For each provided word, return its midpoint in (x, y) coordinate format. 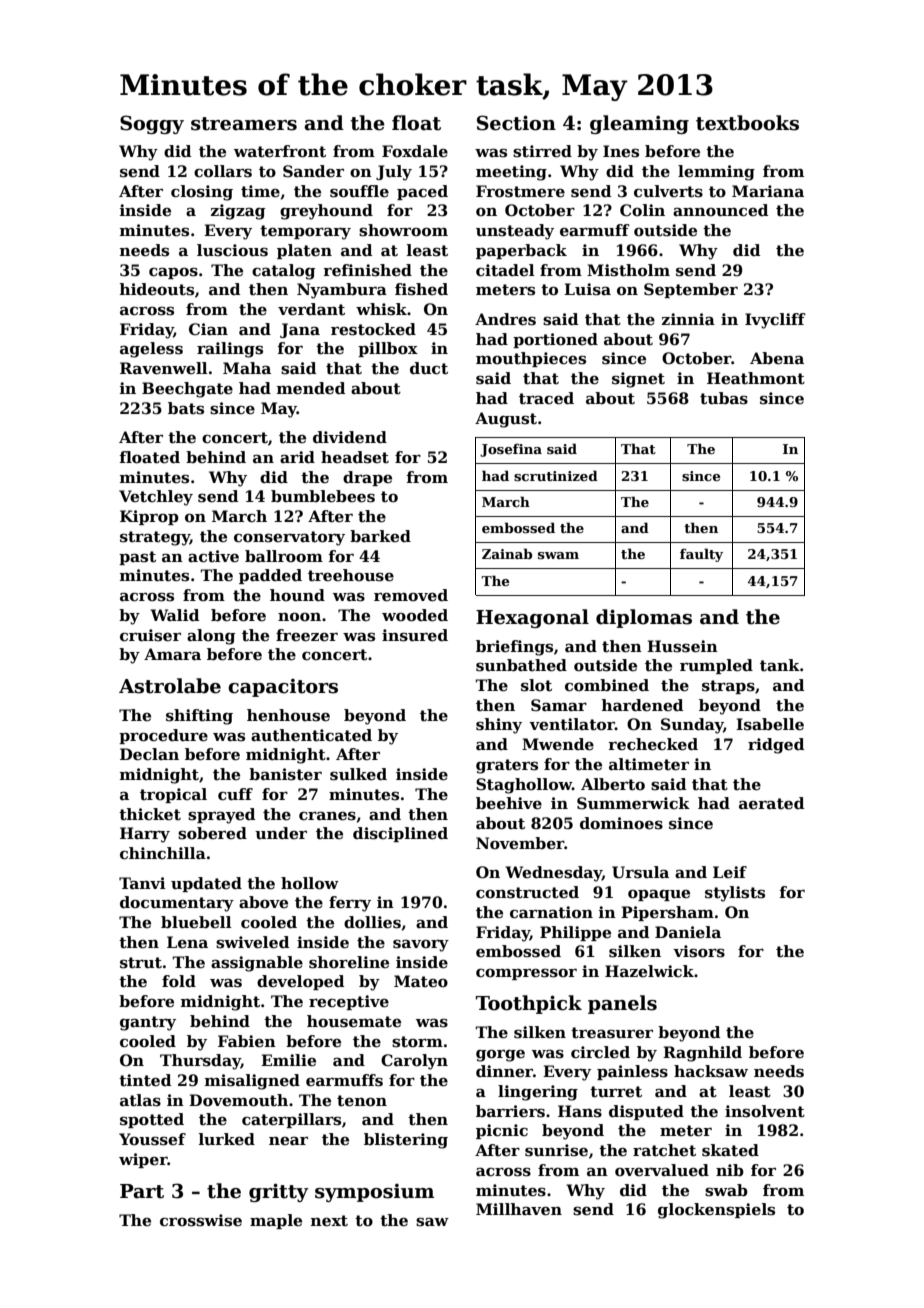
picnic (502, 1131)
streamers (244, 124)
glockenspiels (716, 1211)
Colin (642, 210)
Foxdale (415, 151)
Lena (187, 942)
